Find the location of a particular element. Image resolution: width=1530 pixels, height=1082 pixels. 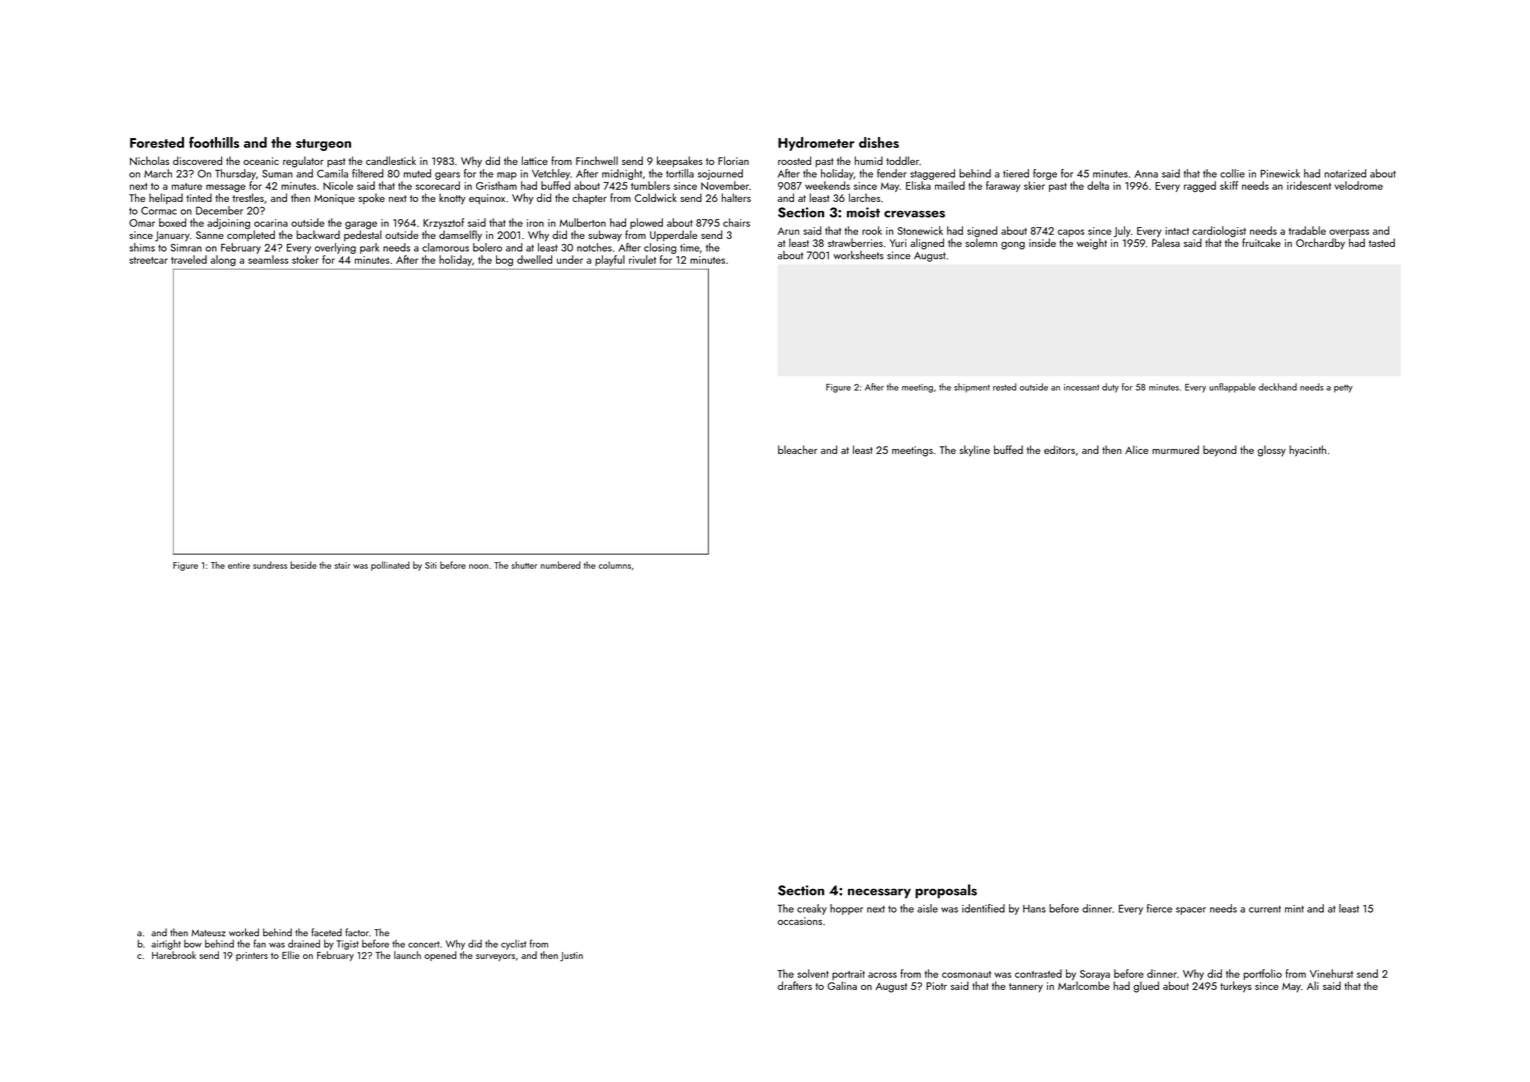

stoker is located at coordinates (305, 259).
